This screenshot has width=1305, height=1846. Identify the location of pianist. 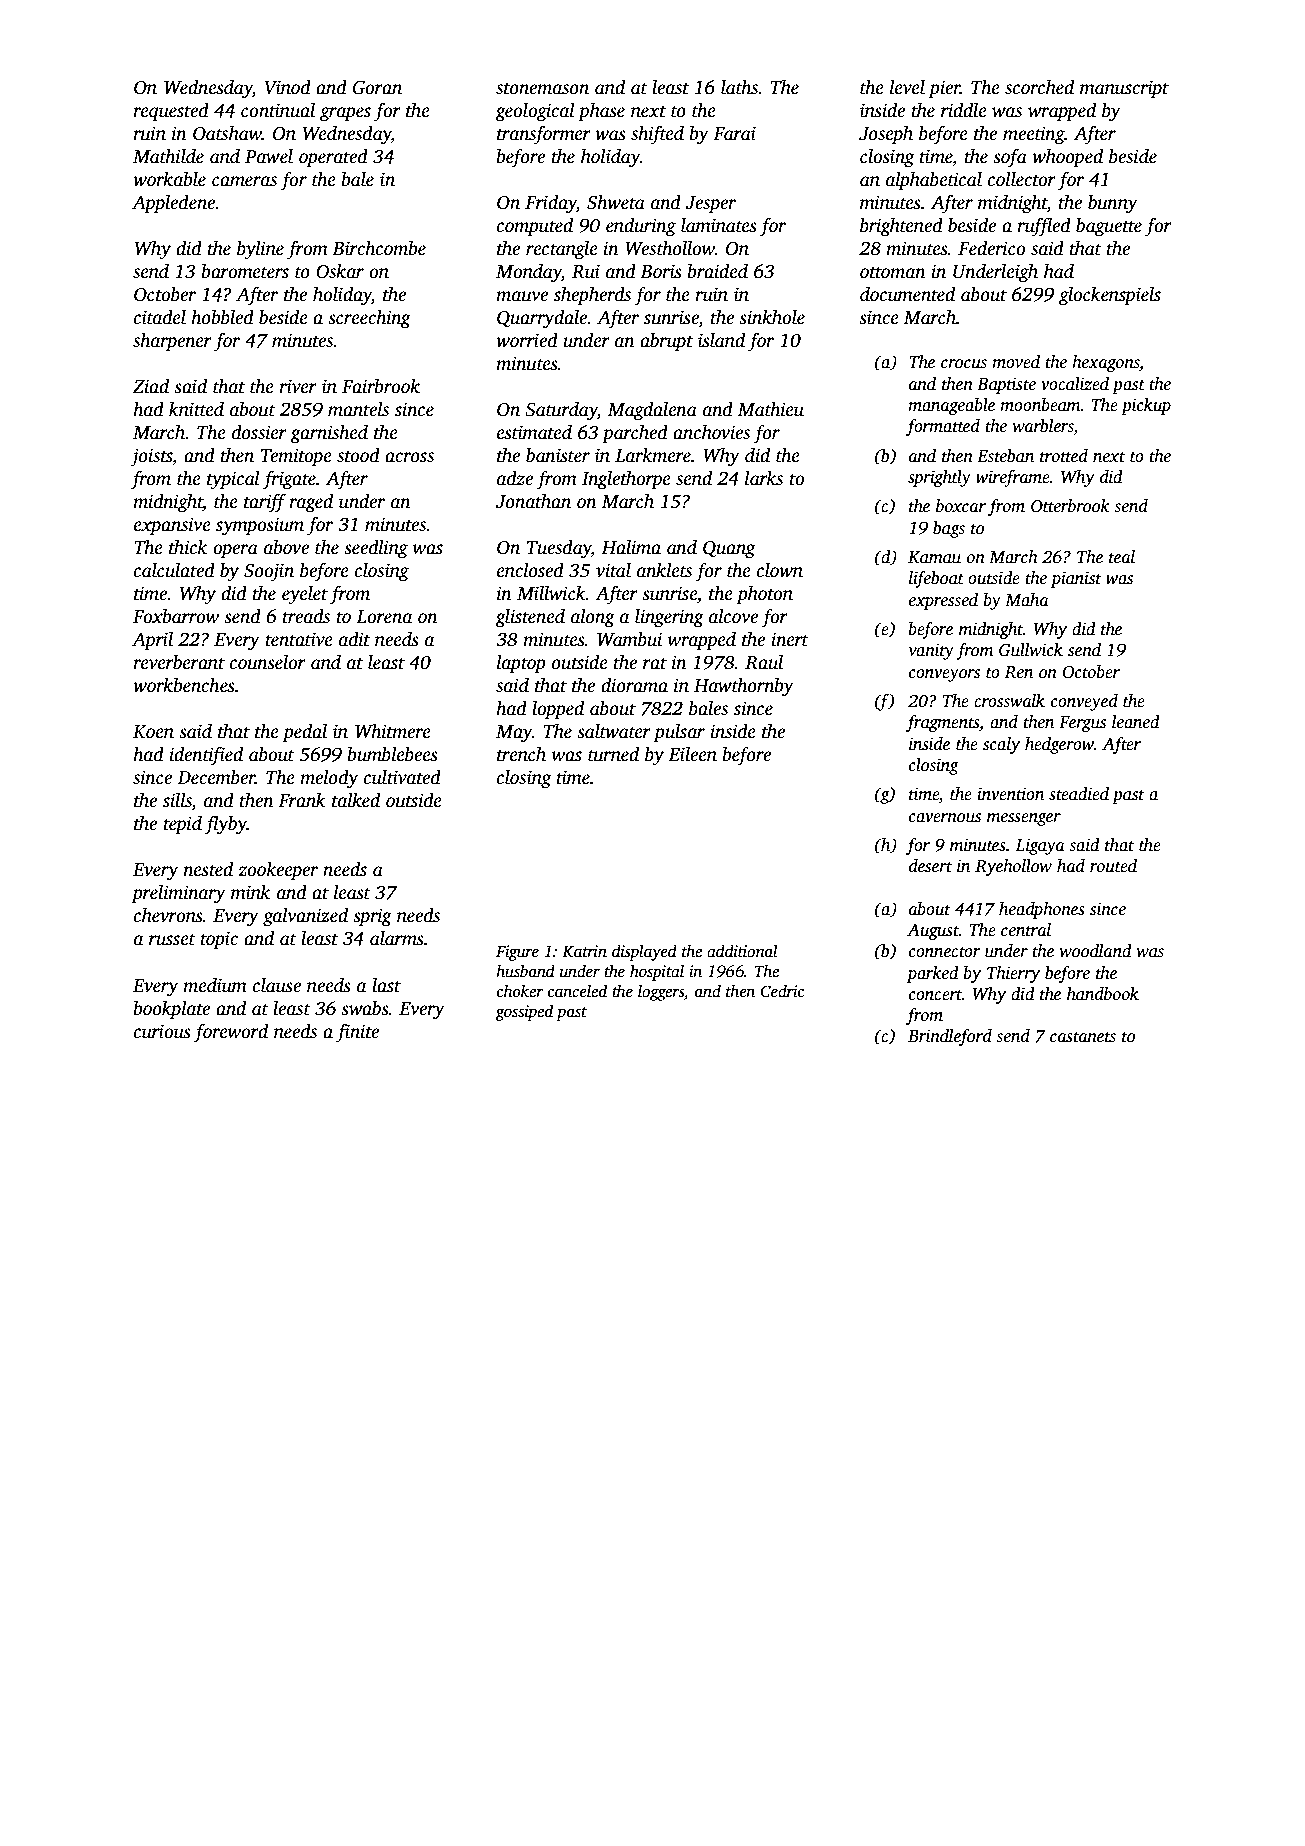
(1076, 579).
